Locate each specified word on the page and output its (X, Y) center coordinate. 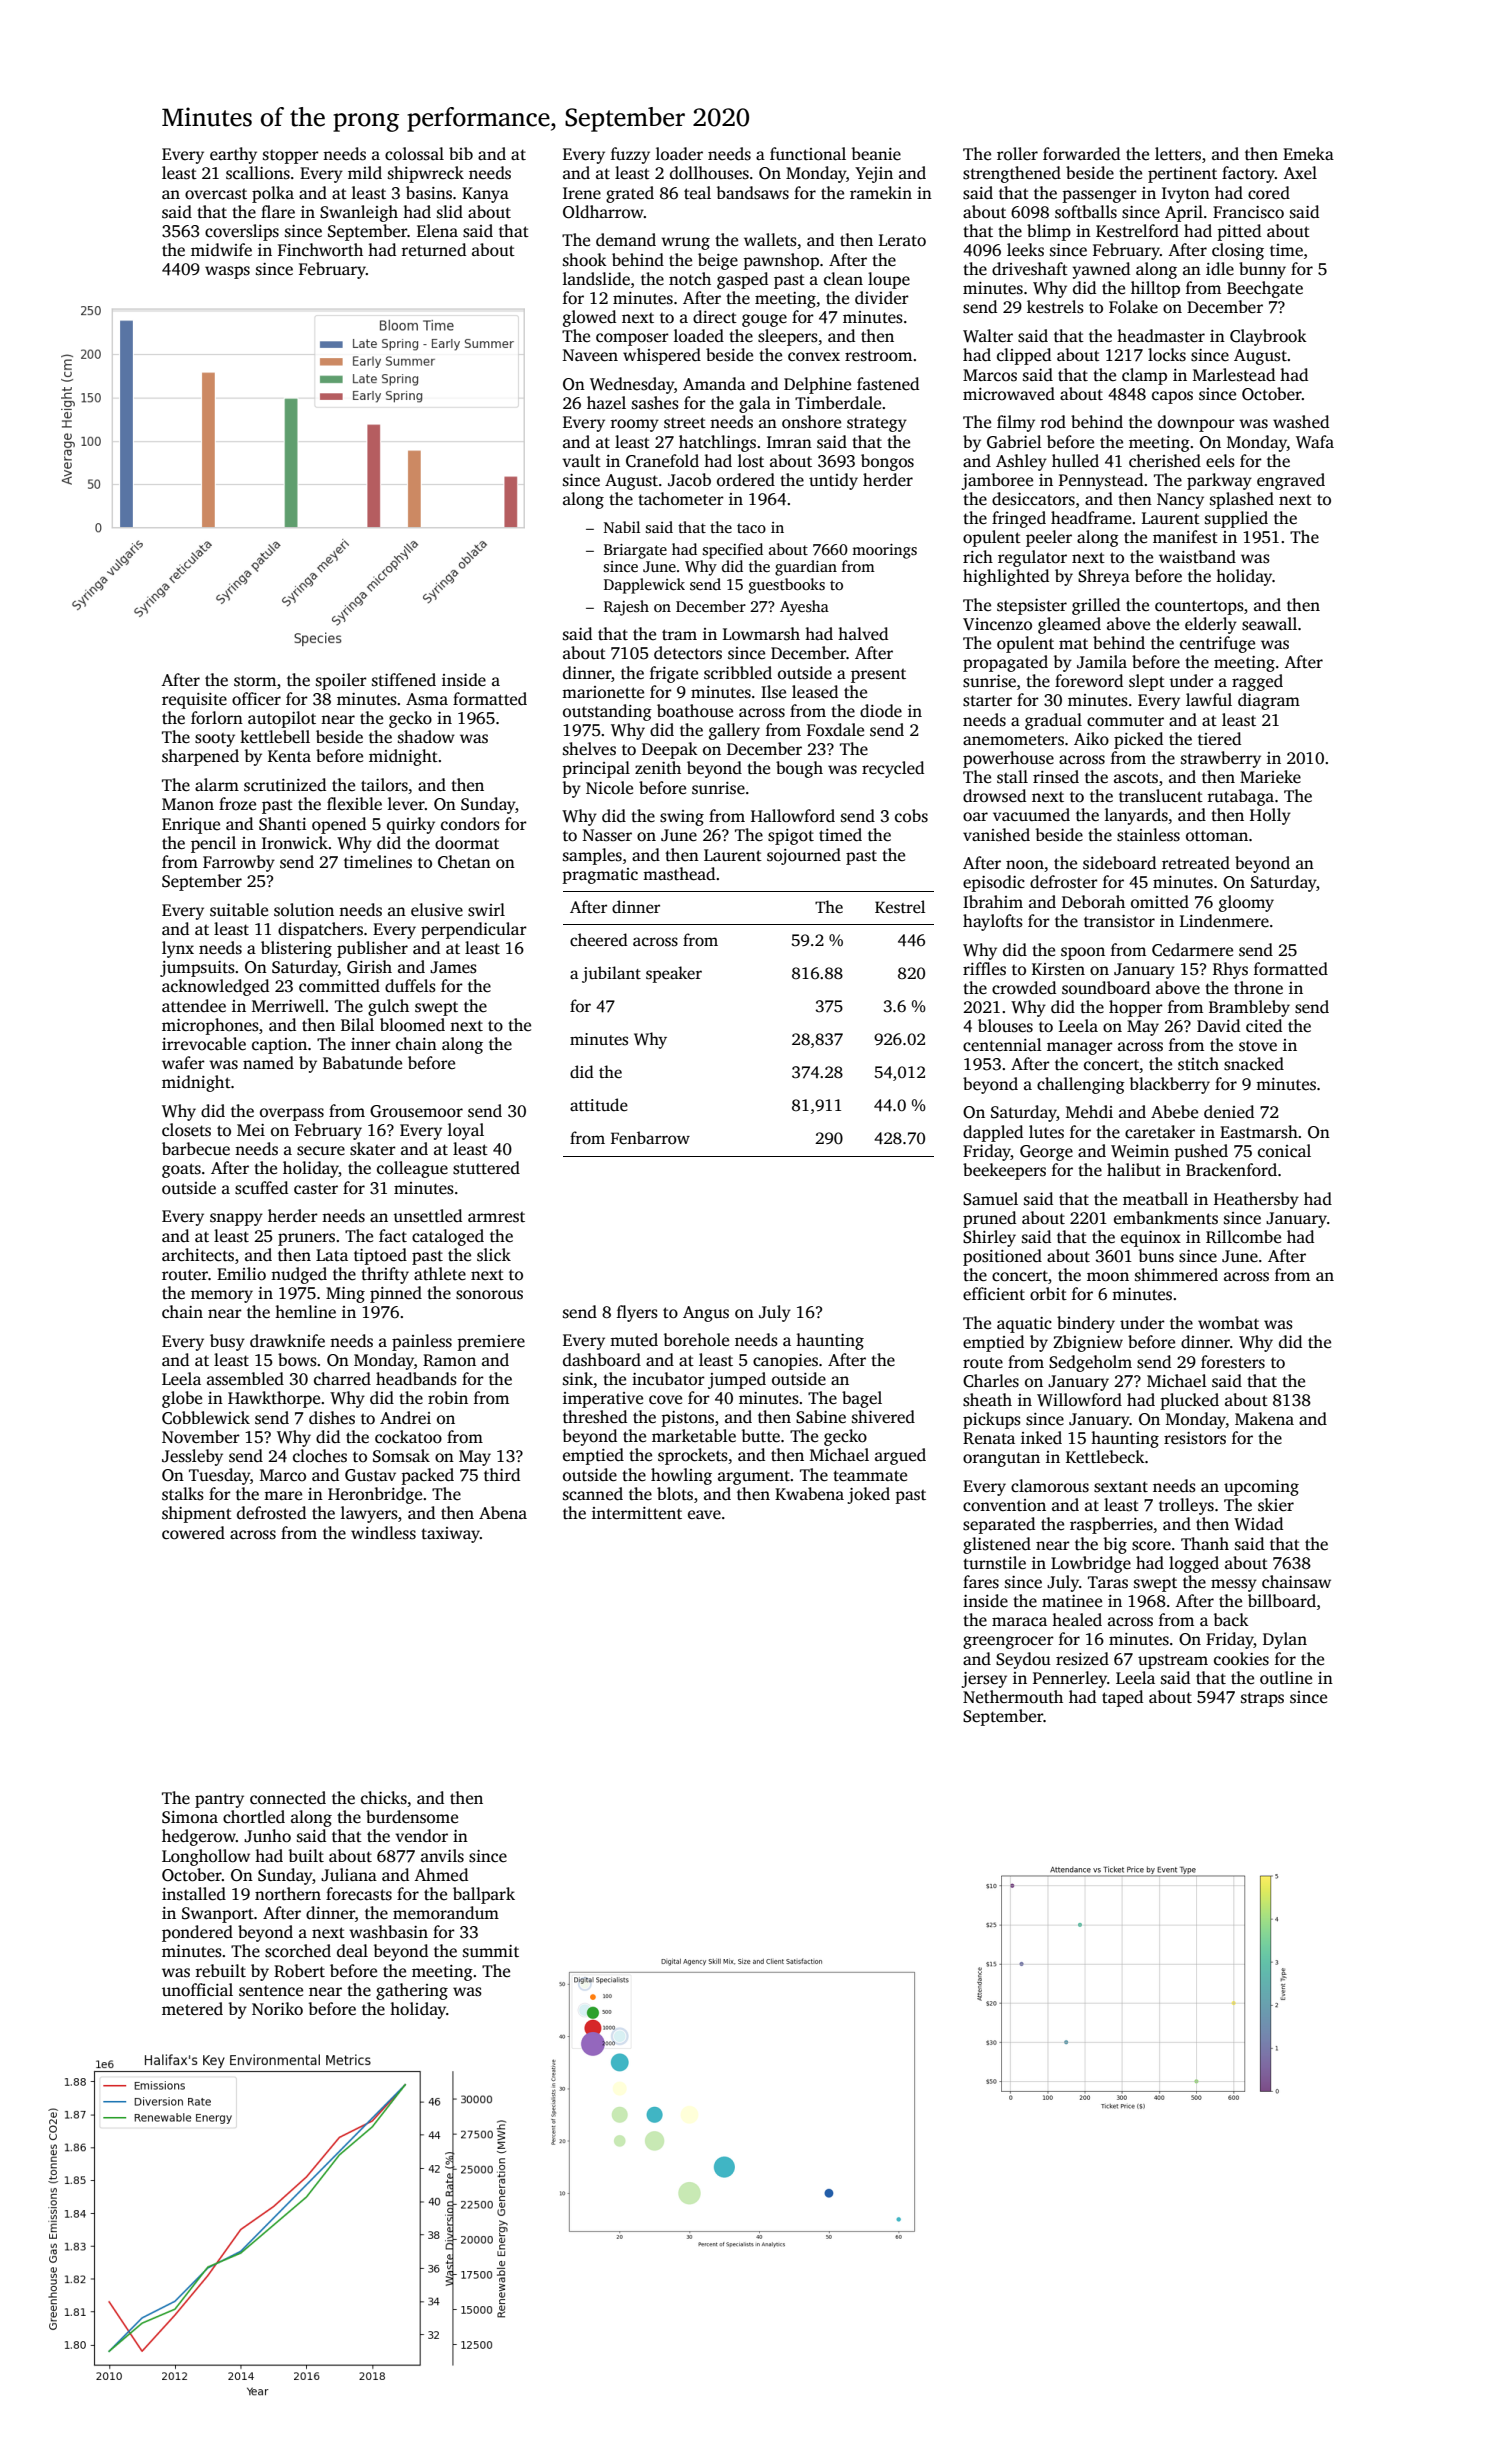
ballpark (484, 1895)
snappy (236, 1219)
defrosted (271, 1513)
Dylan (1285, 1640)
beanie (876, 154)
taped (1122, 1698)
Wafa (1315, 441)
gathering (412, 1991)
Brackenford (1231, 1170)
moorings (884, 551)
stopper (291, 157)
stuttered (486, 1168)
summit (491, 1951)
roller (1017, 154)
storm (255, 681)
